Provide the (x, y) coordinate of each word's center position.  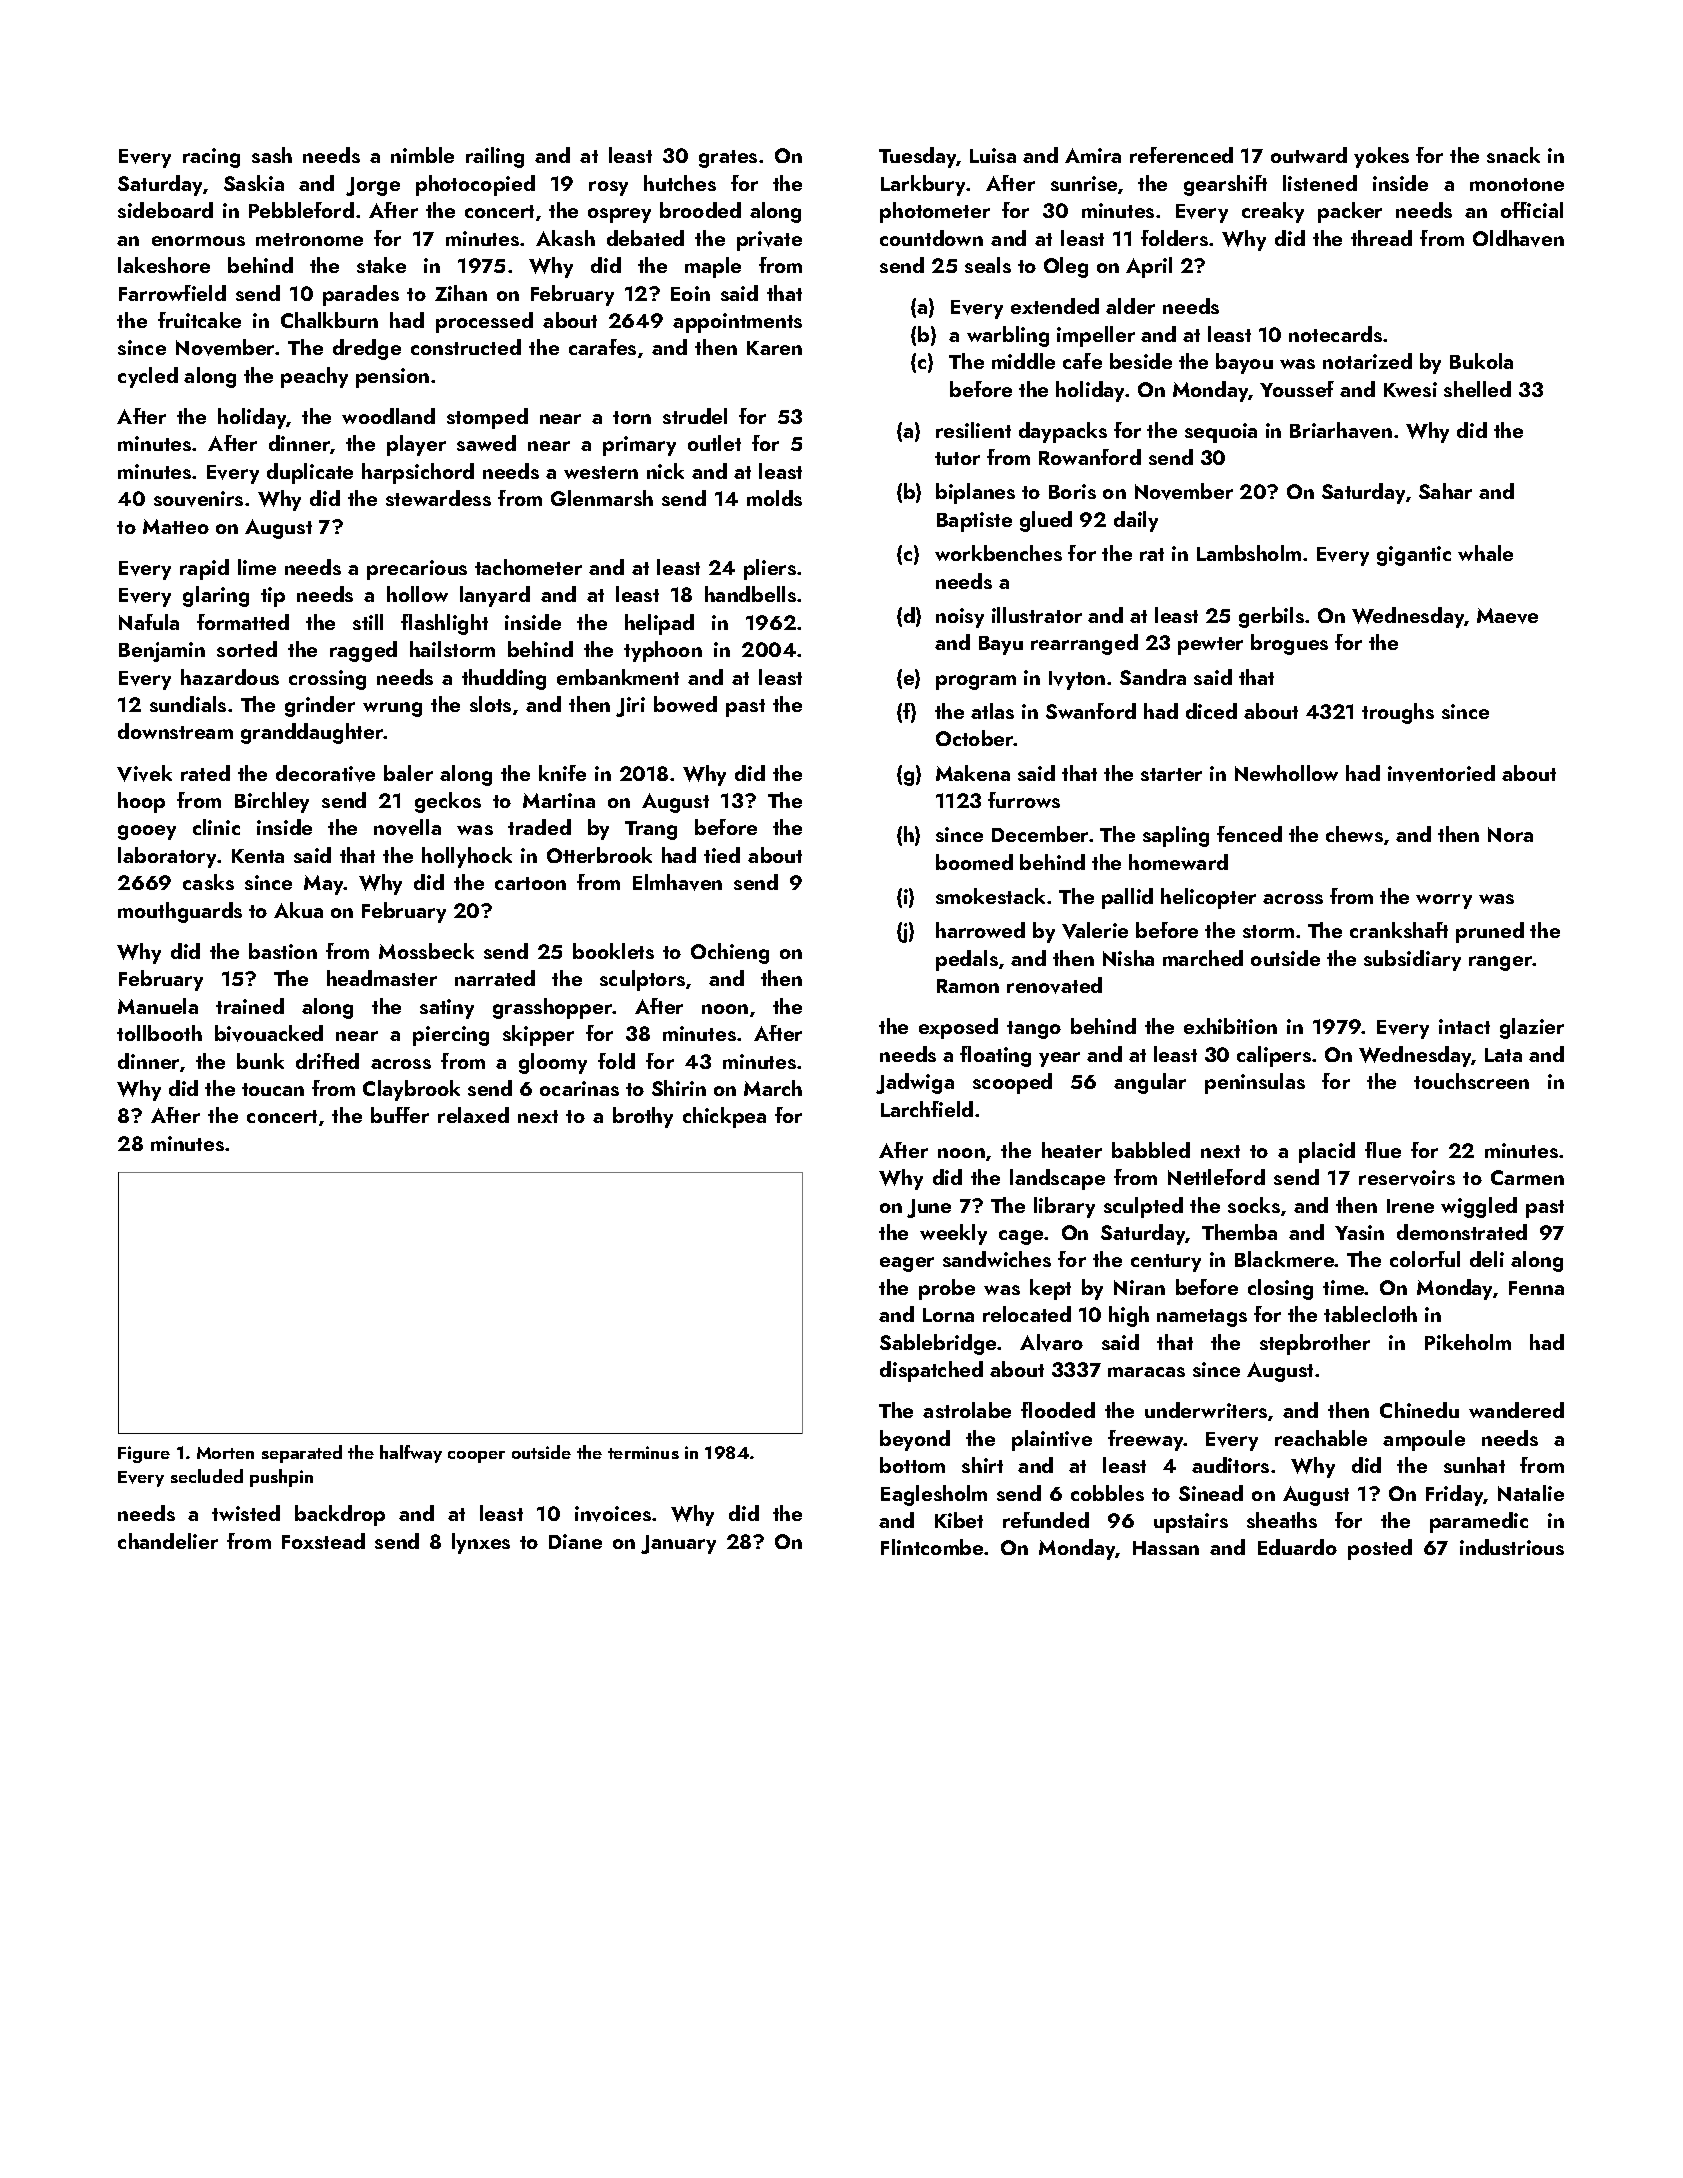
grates (728, 159)
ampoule (1424, 1440)
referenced (1181, 155)
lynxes (481, 1543)
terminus (643, 1452)
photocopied (475, 185)
